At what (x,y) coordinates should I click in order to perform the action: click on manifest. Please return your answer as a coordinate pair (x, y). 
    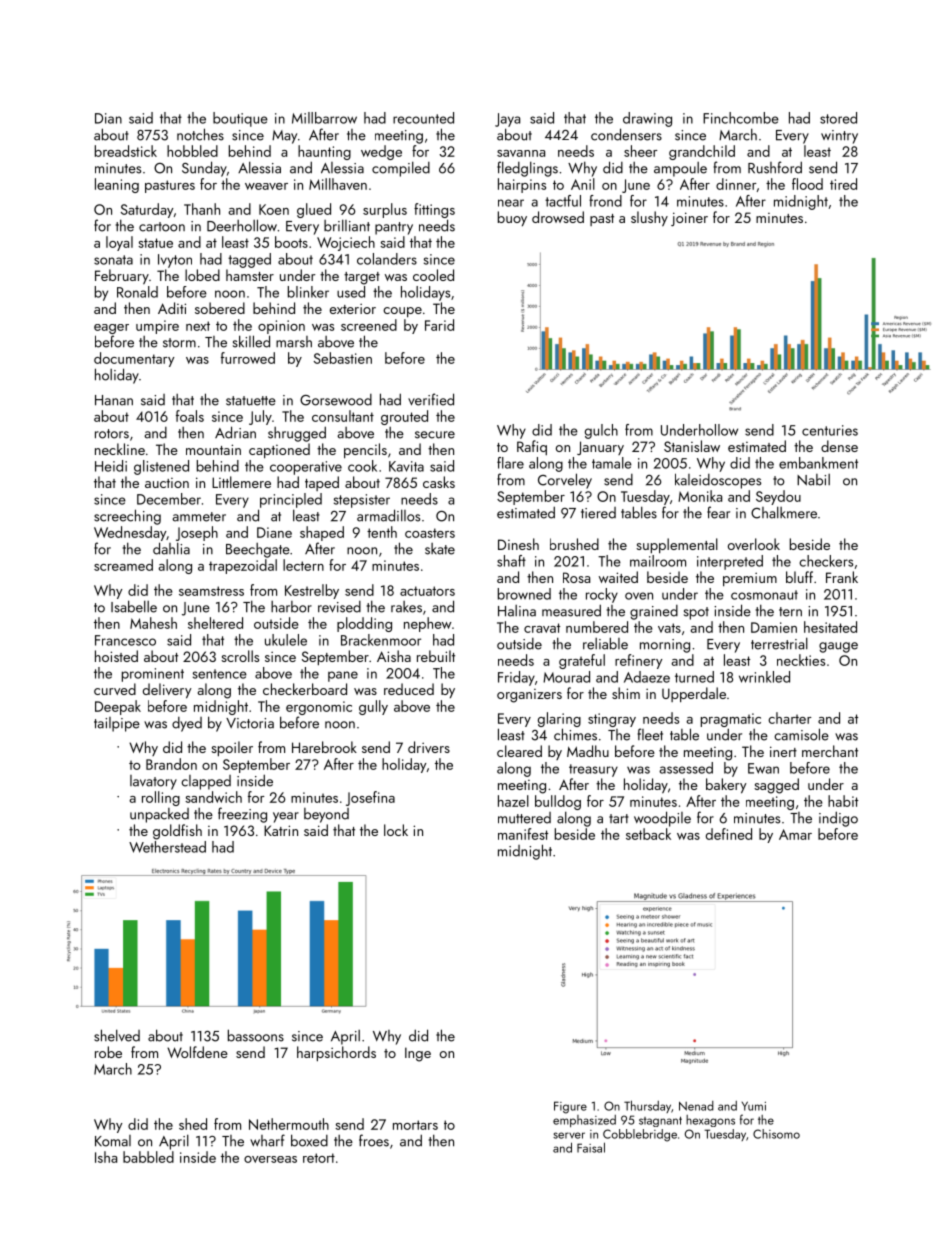
    Looking at the image, I should click on (523, 834).
